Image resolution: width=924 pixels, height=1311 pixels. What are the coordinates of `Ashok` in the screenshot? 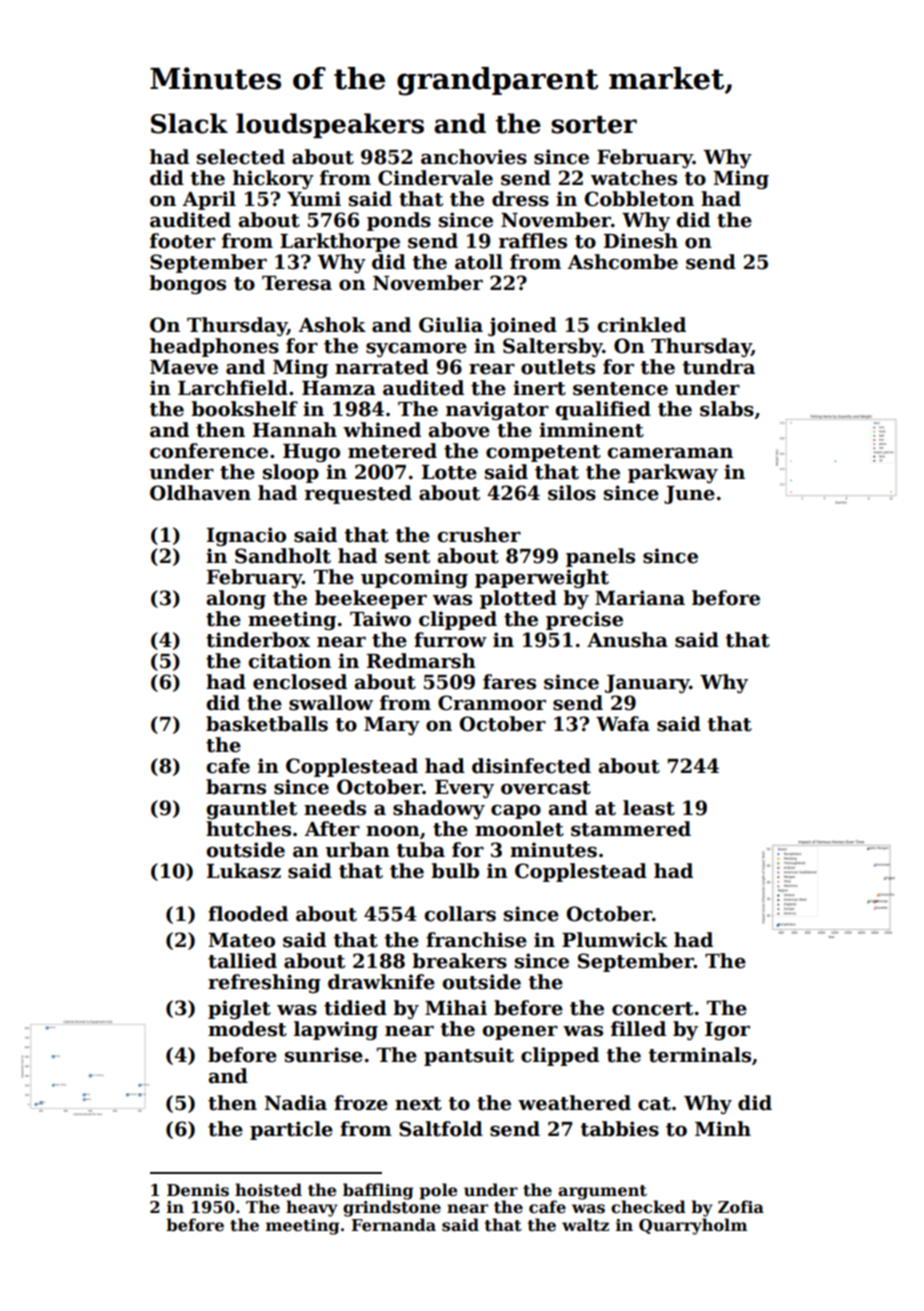 It's located at (332, 325).
